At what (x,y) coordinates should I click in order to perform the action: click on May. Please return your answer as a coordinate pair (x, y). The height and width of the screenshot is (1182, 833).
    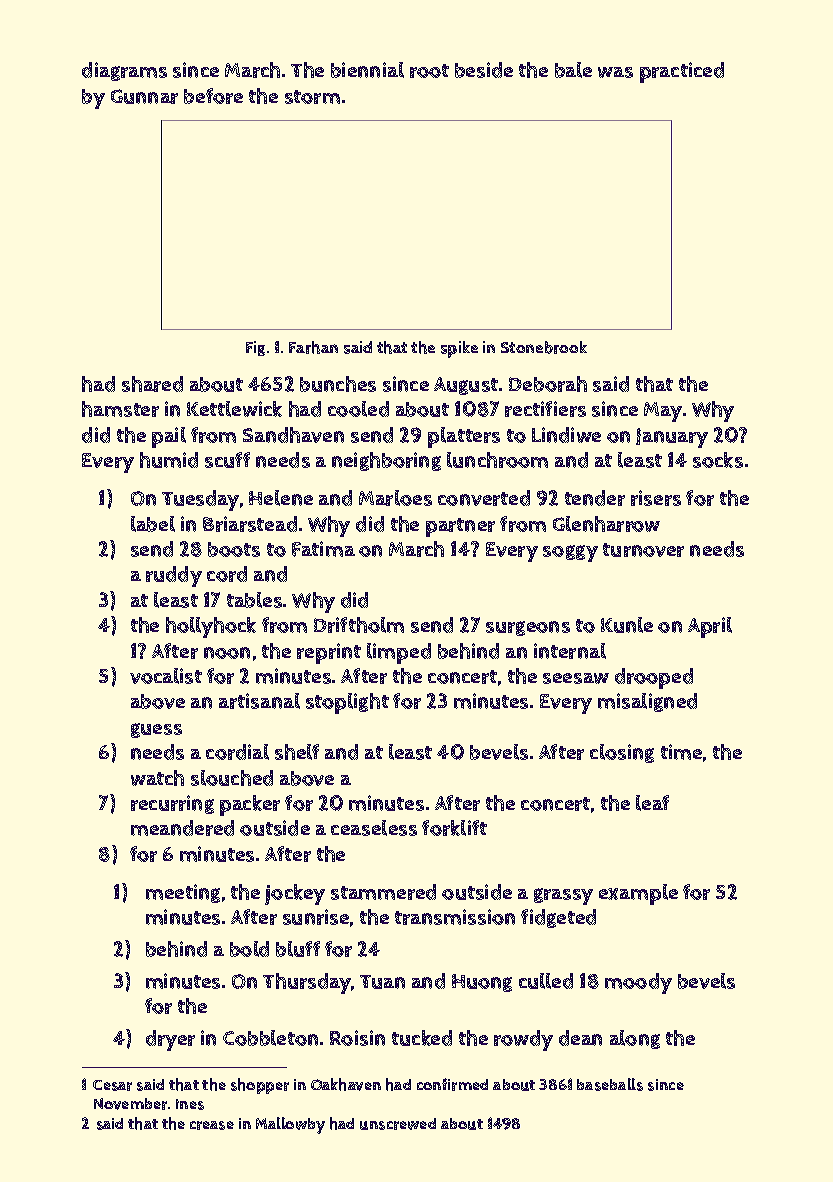
    Looking at the image, I should click on (663, 412).
